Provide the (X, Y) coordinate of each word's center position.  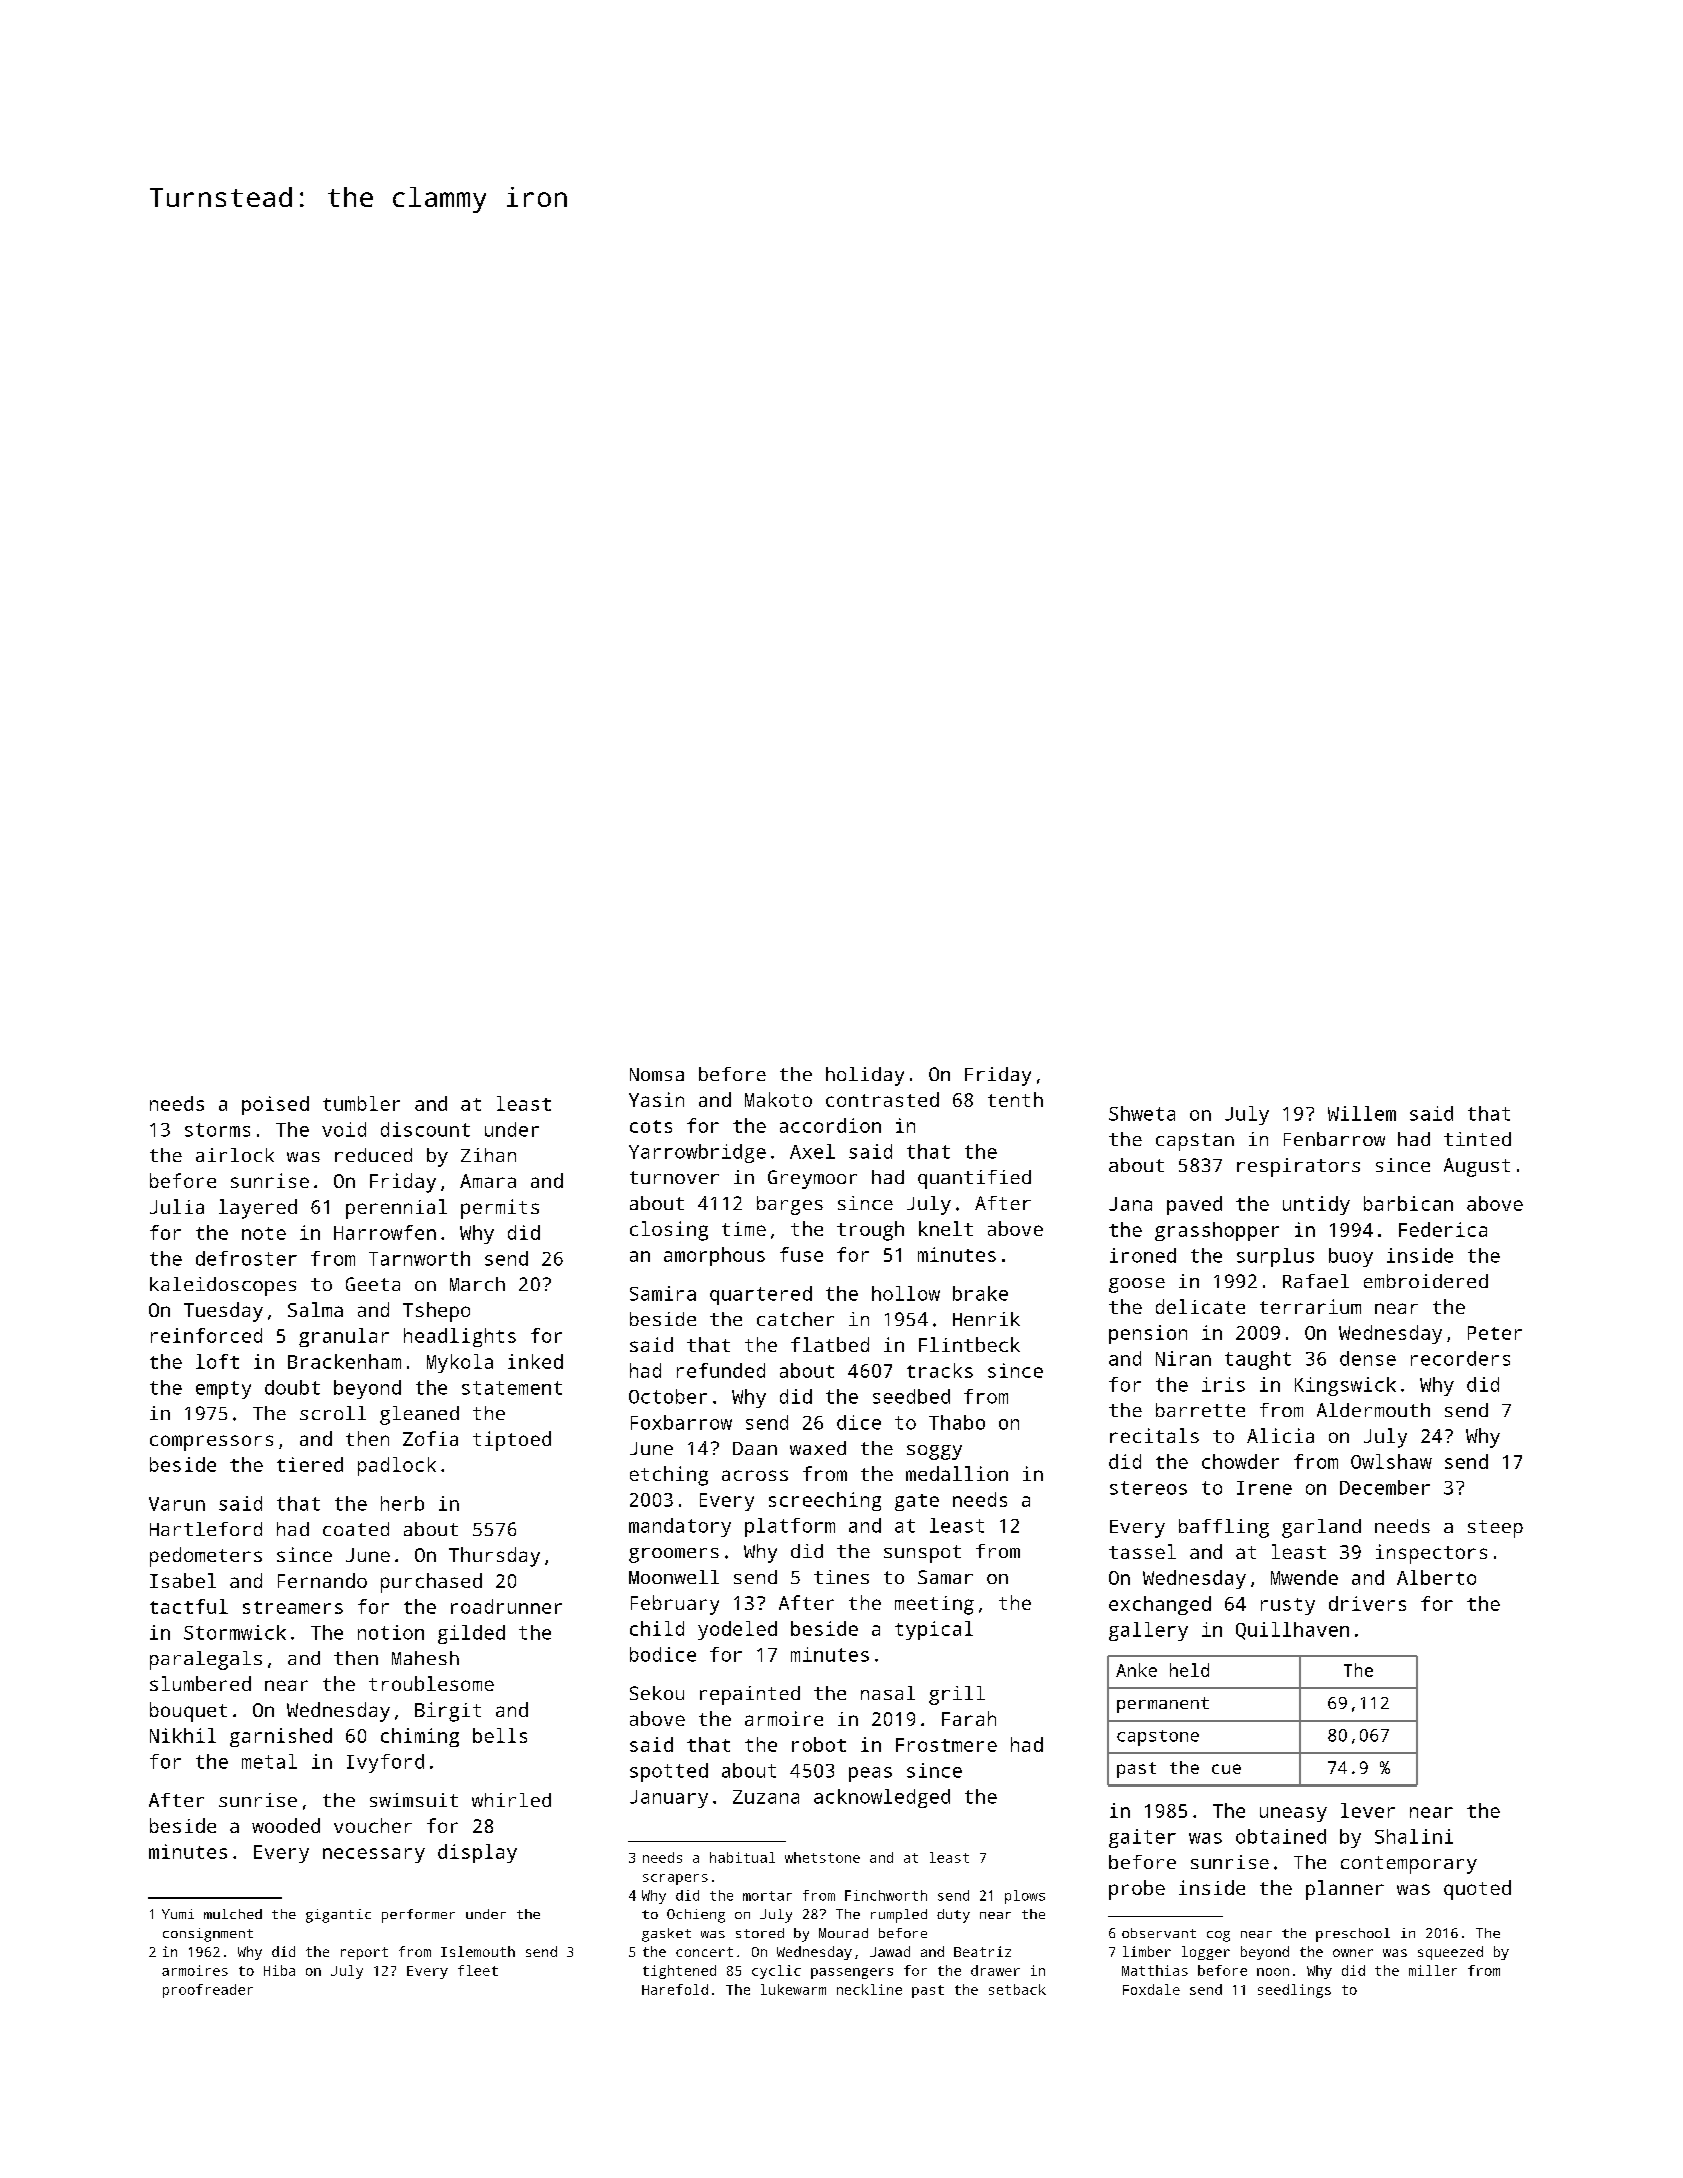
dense (1368, 1358)
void (344, 1129)
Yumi (178, 1914)
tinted (1477, 1139)
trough (870, 1231)
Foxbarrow (681, 1422)
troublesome (431, 1683)
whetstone (822, 1857)
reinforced (206, 1335)
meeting (934, 1605)
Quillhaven (1292, 1631)
